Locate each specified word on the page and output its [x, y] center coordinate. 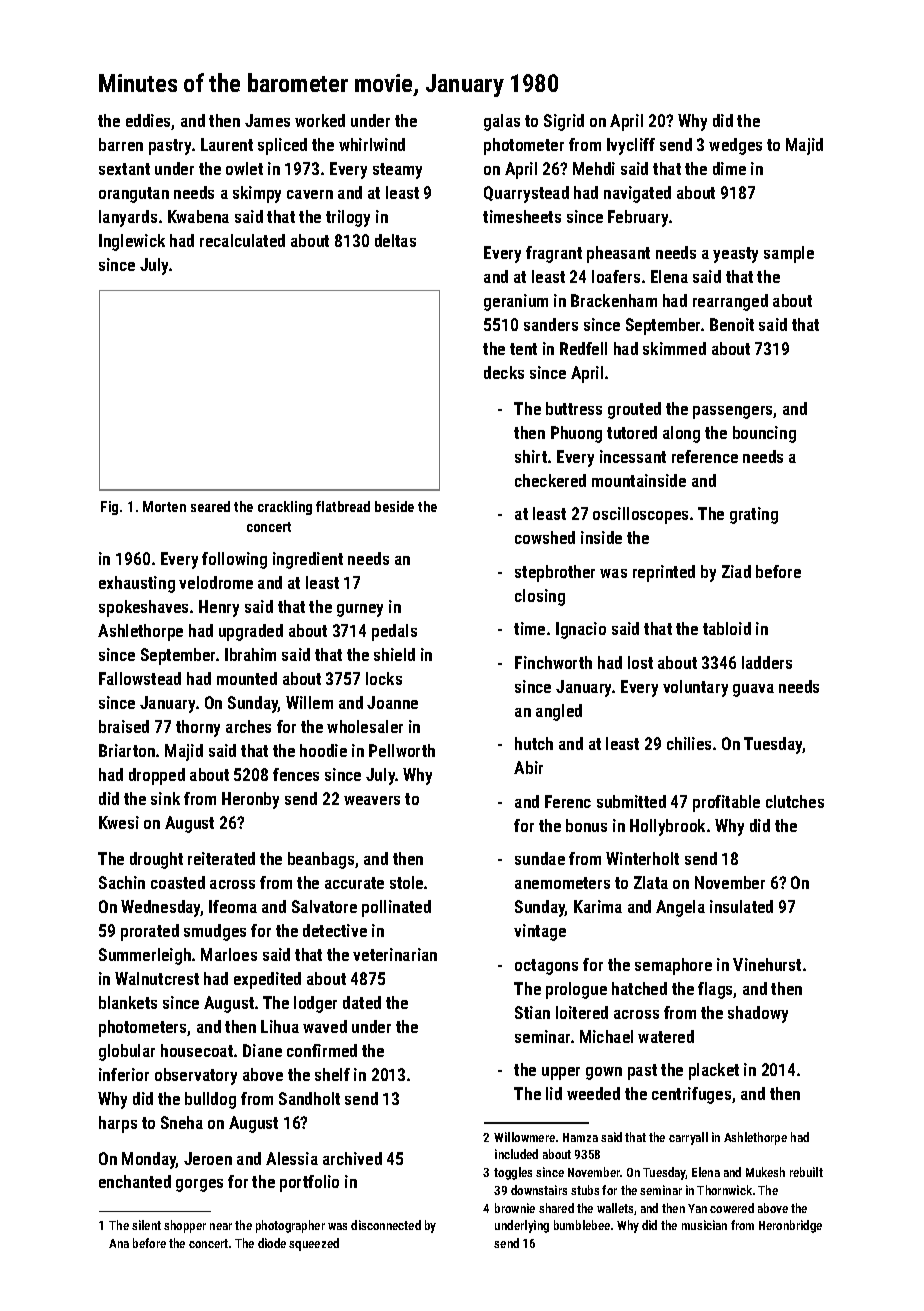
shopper [185, 1226]
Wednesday [161, 908]
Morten [164, 506]
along [681, 434]
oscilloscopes [640, 515]
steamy [397, 171]
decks [504, 372]
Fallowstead [140, 678]
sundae [540, 858]
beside [394, 506]
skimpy [257, 194]
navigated [637, 194]
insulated [741, 906]
